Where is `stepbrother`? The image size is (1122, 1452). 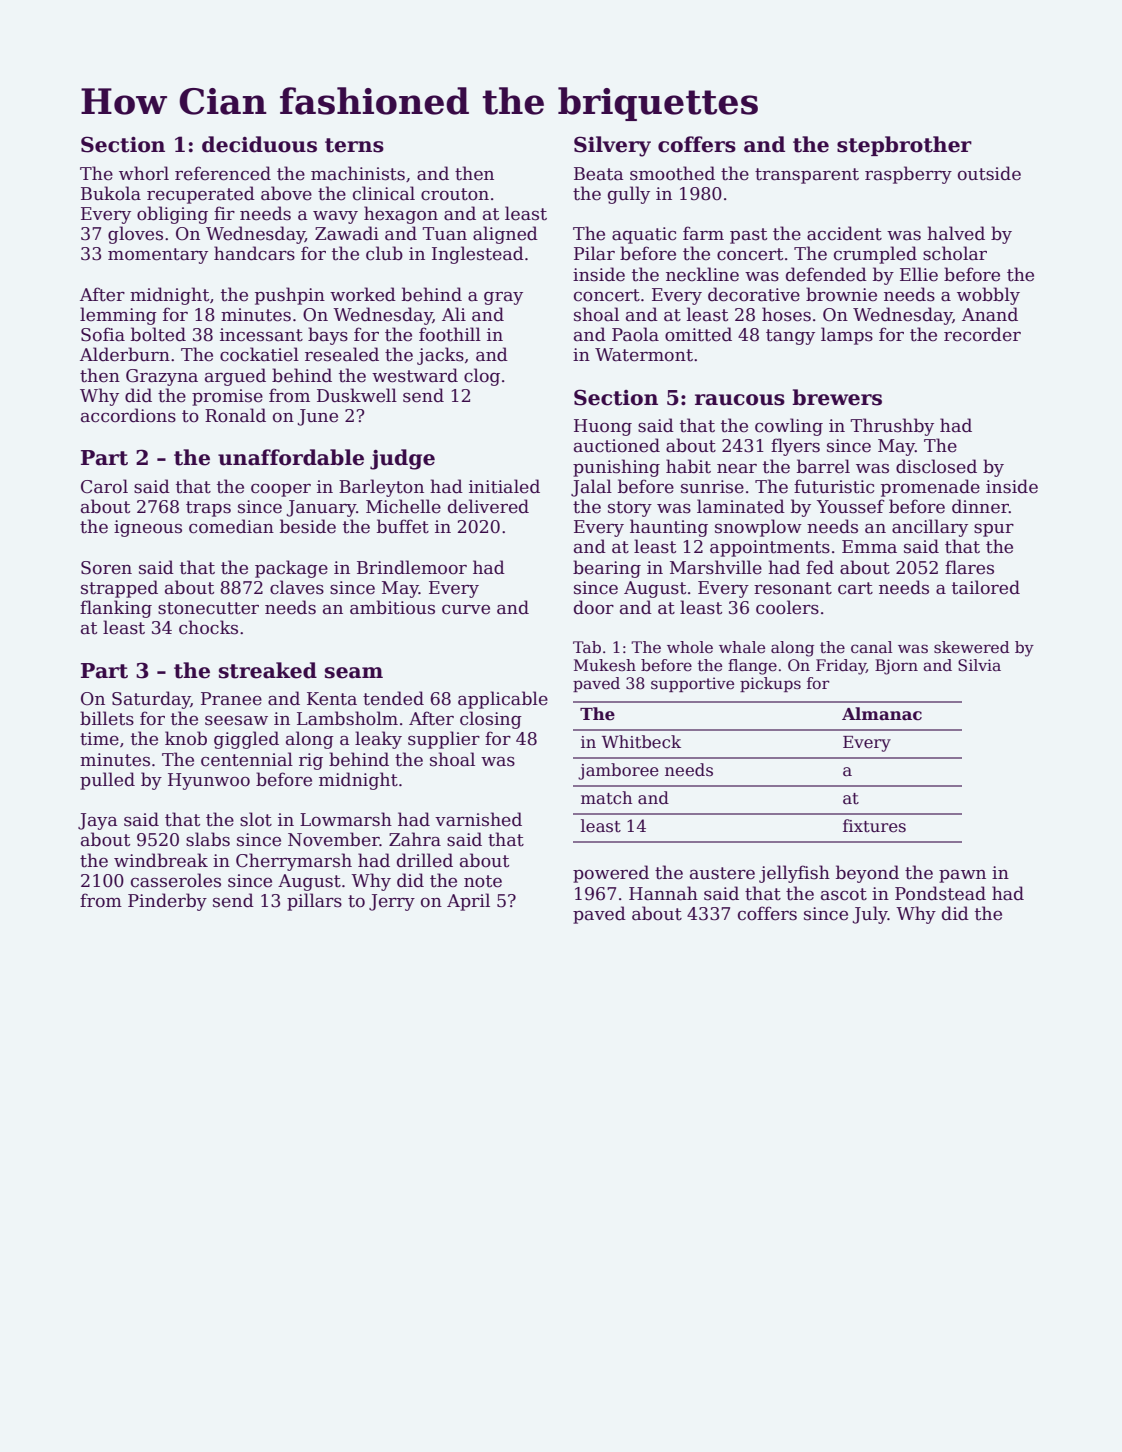 stepbrother is located at coordinates (904, 146).
